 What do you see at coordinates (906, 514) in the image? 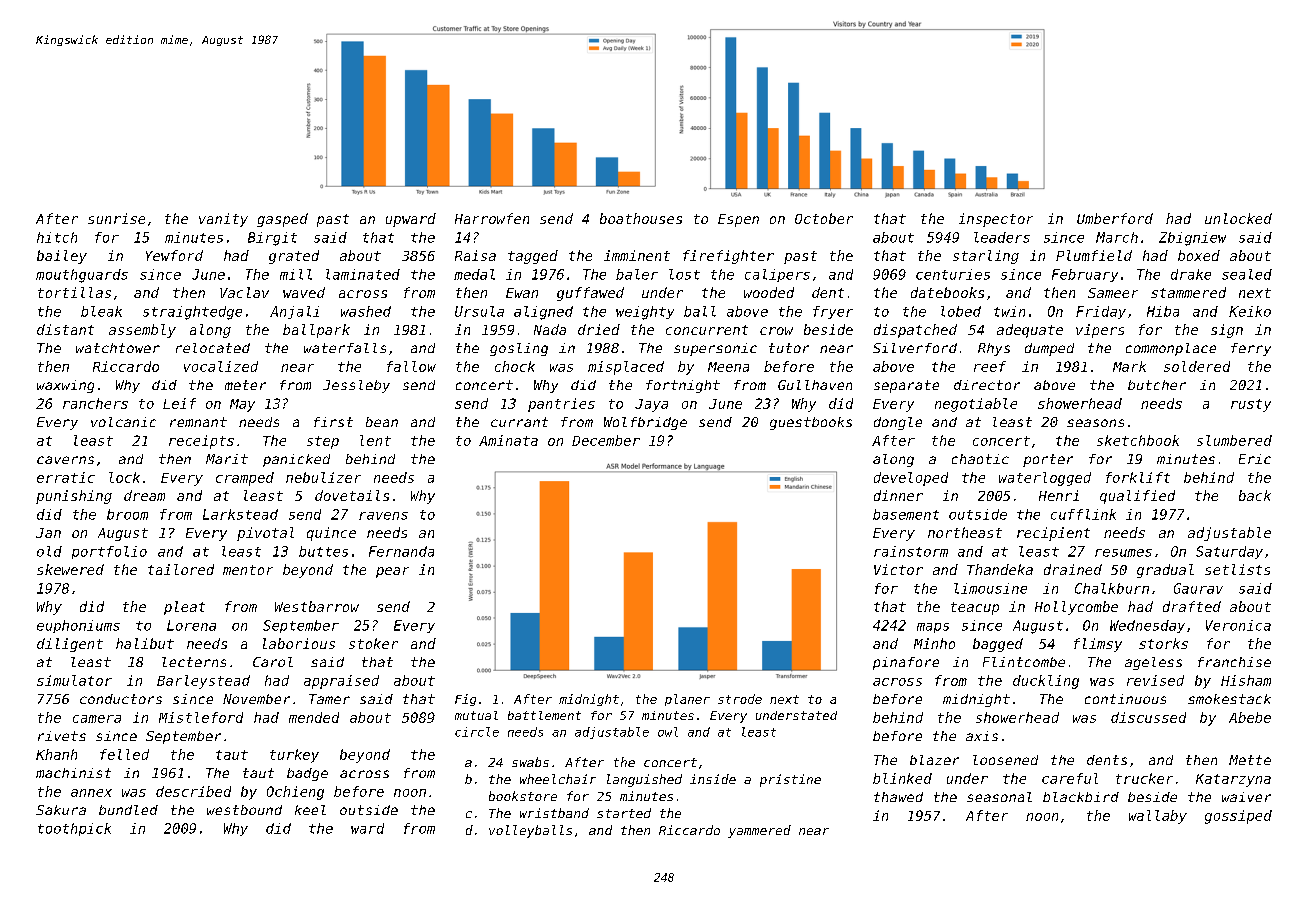
I see `basement` at bounding box center [906, 514].
